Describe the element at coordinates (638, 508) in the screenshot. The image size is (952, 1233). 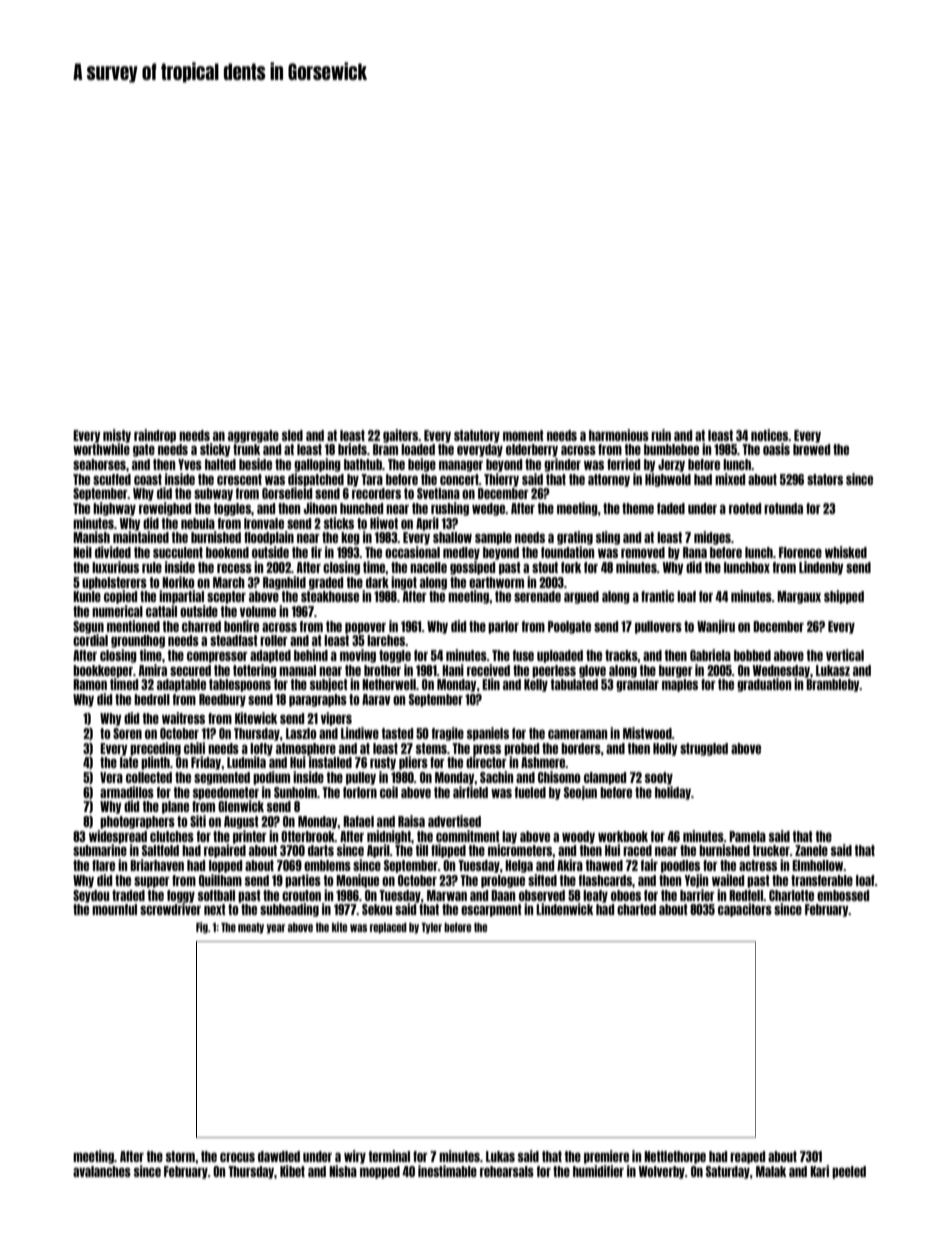
I see `theme` at that location.
